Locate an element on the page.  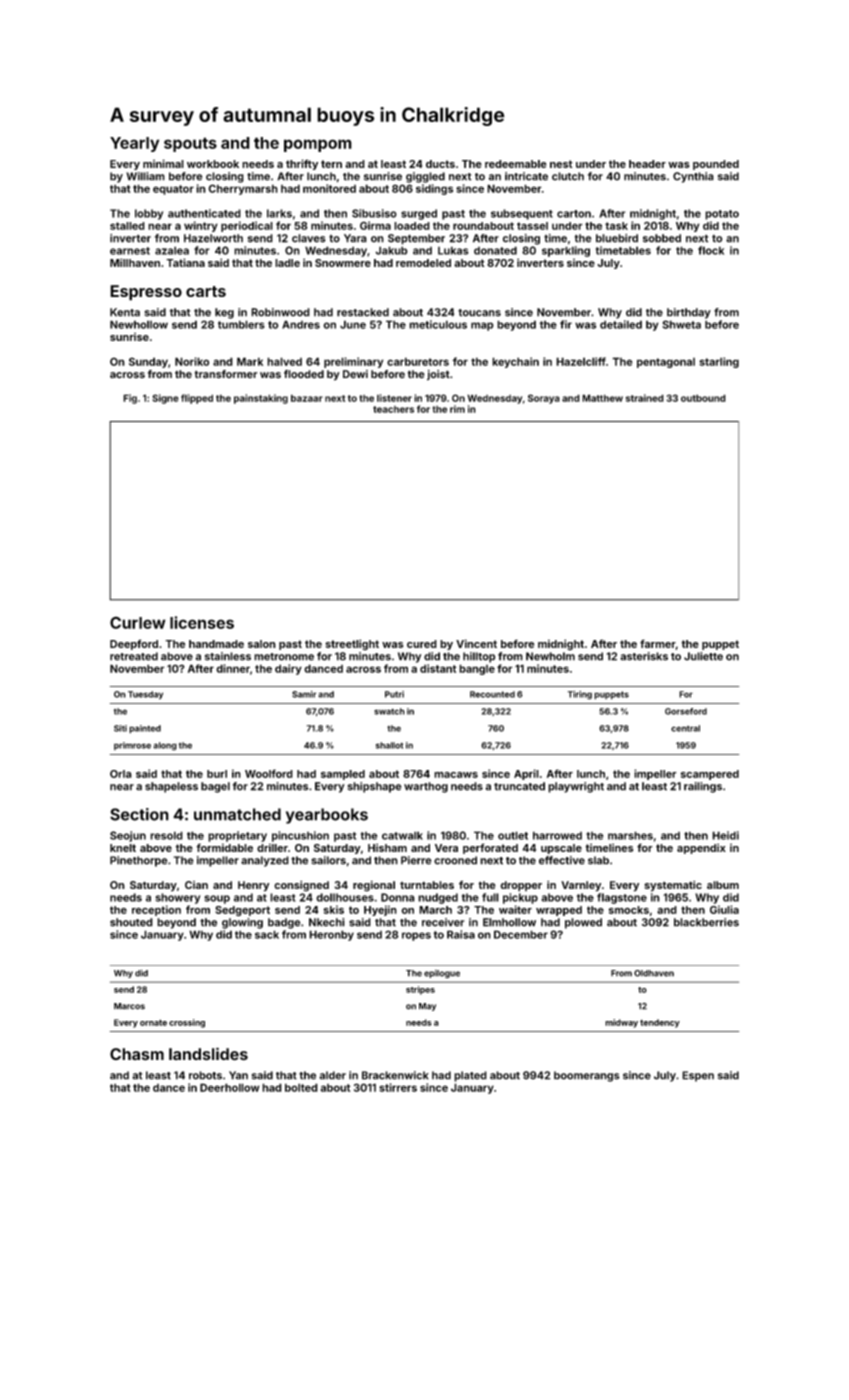
Cherrymarsh is located at coordinates (243, 189).
